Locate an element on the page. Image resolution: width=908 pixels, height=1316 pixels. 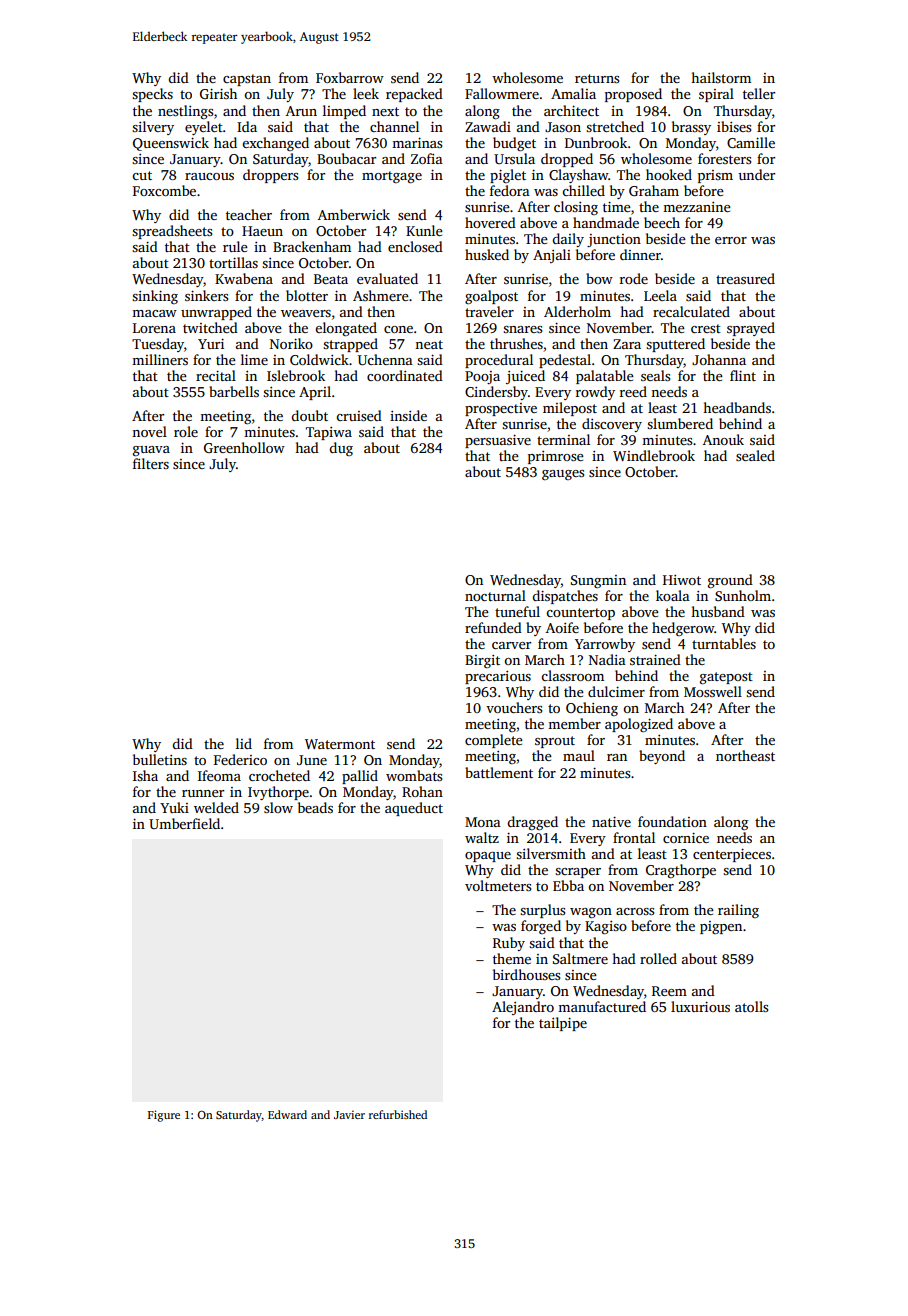
slow is located at coordinates (278, 807).
